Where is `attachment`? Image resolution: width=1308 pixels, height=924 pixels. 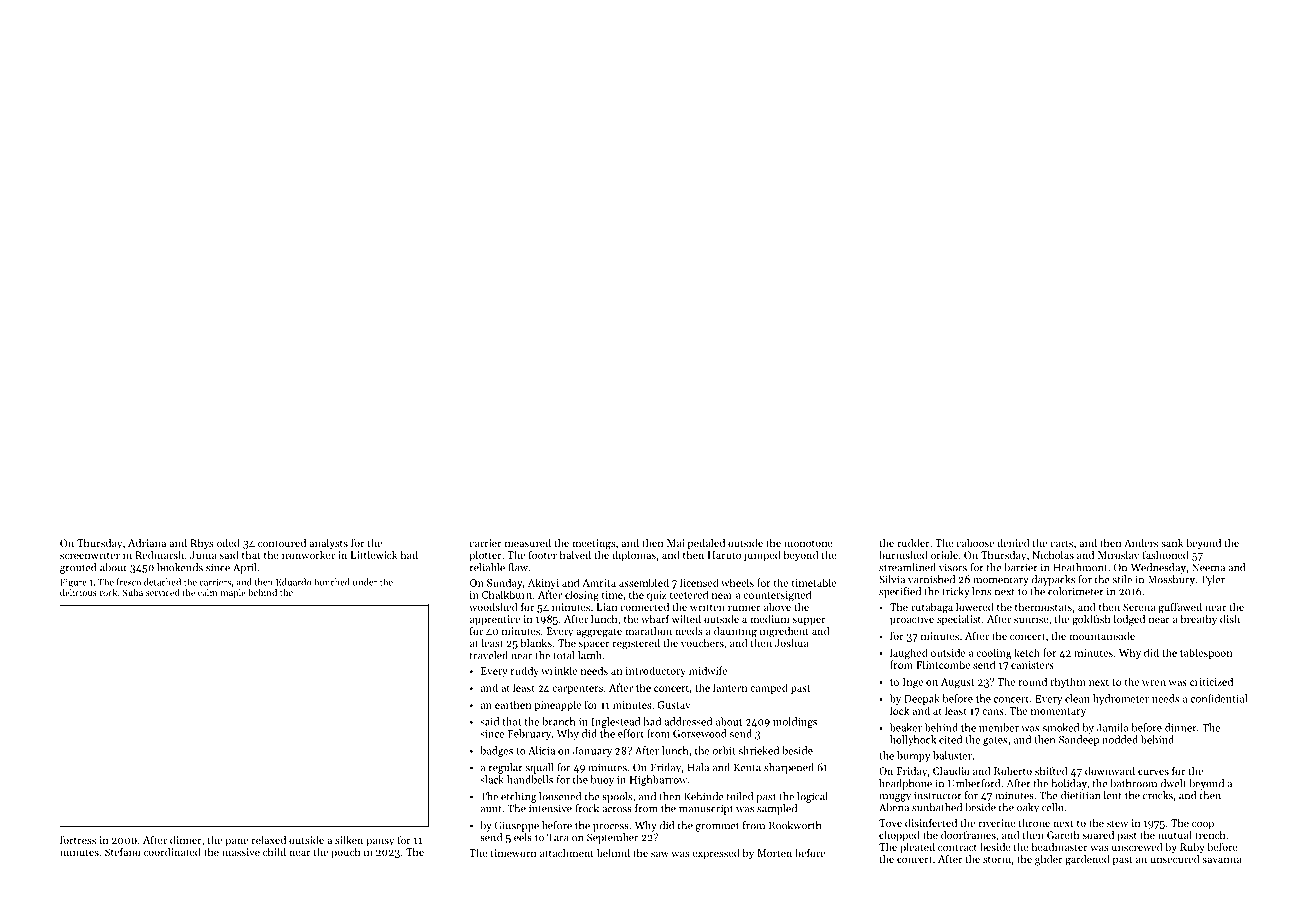 attachment is located at coordinates (567, 853).
